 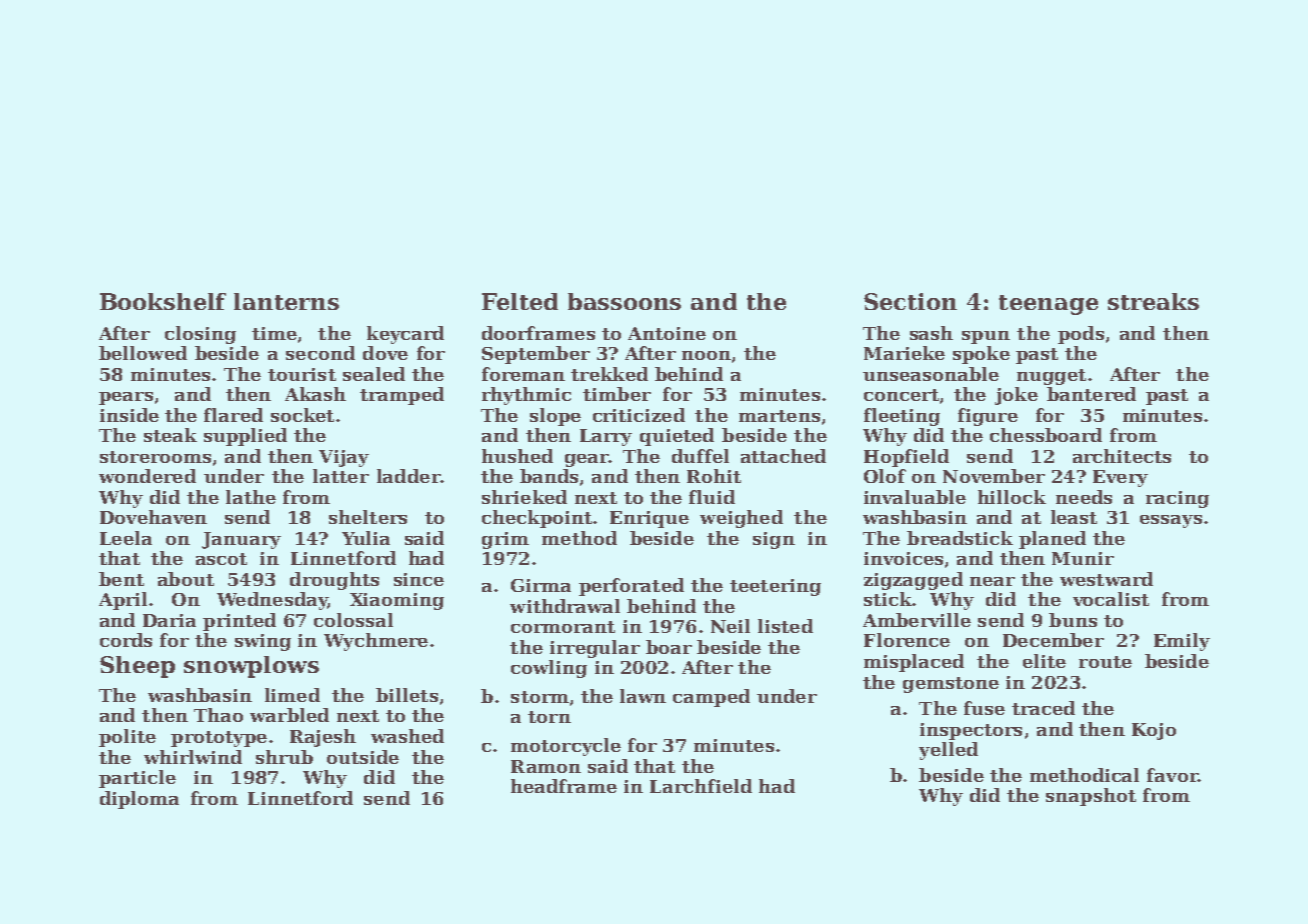 What do you see at coordinates (221, 559) in the image?
I see `ascot` at bounding box center [221, 559].
